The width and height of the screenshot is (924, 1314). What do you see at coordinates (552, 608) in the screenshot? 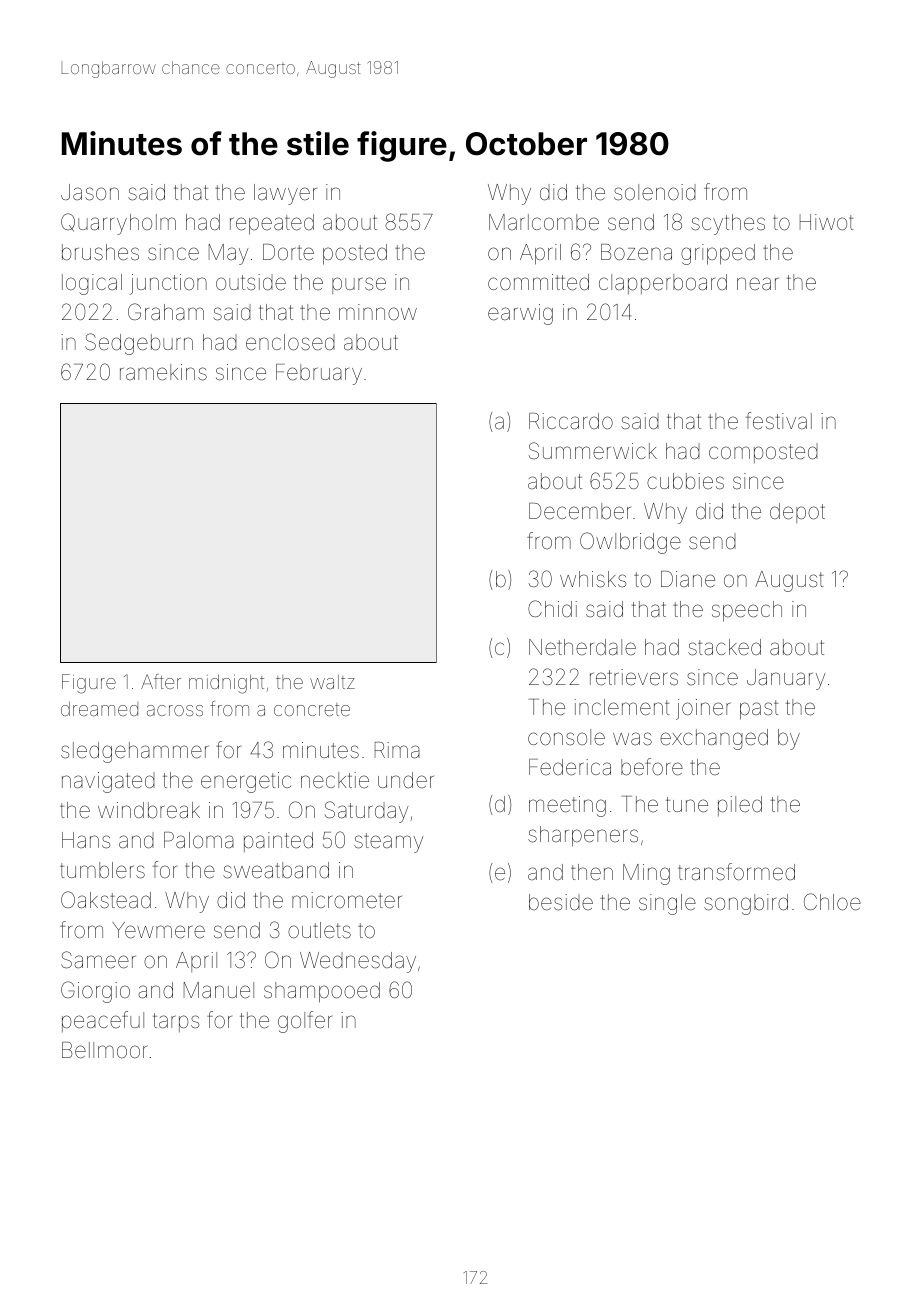
I see `Chidi` at bounding box center [552, 608].
